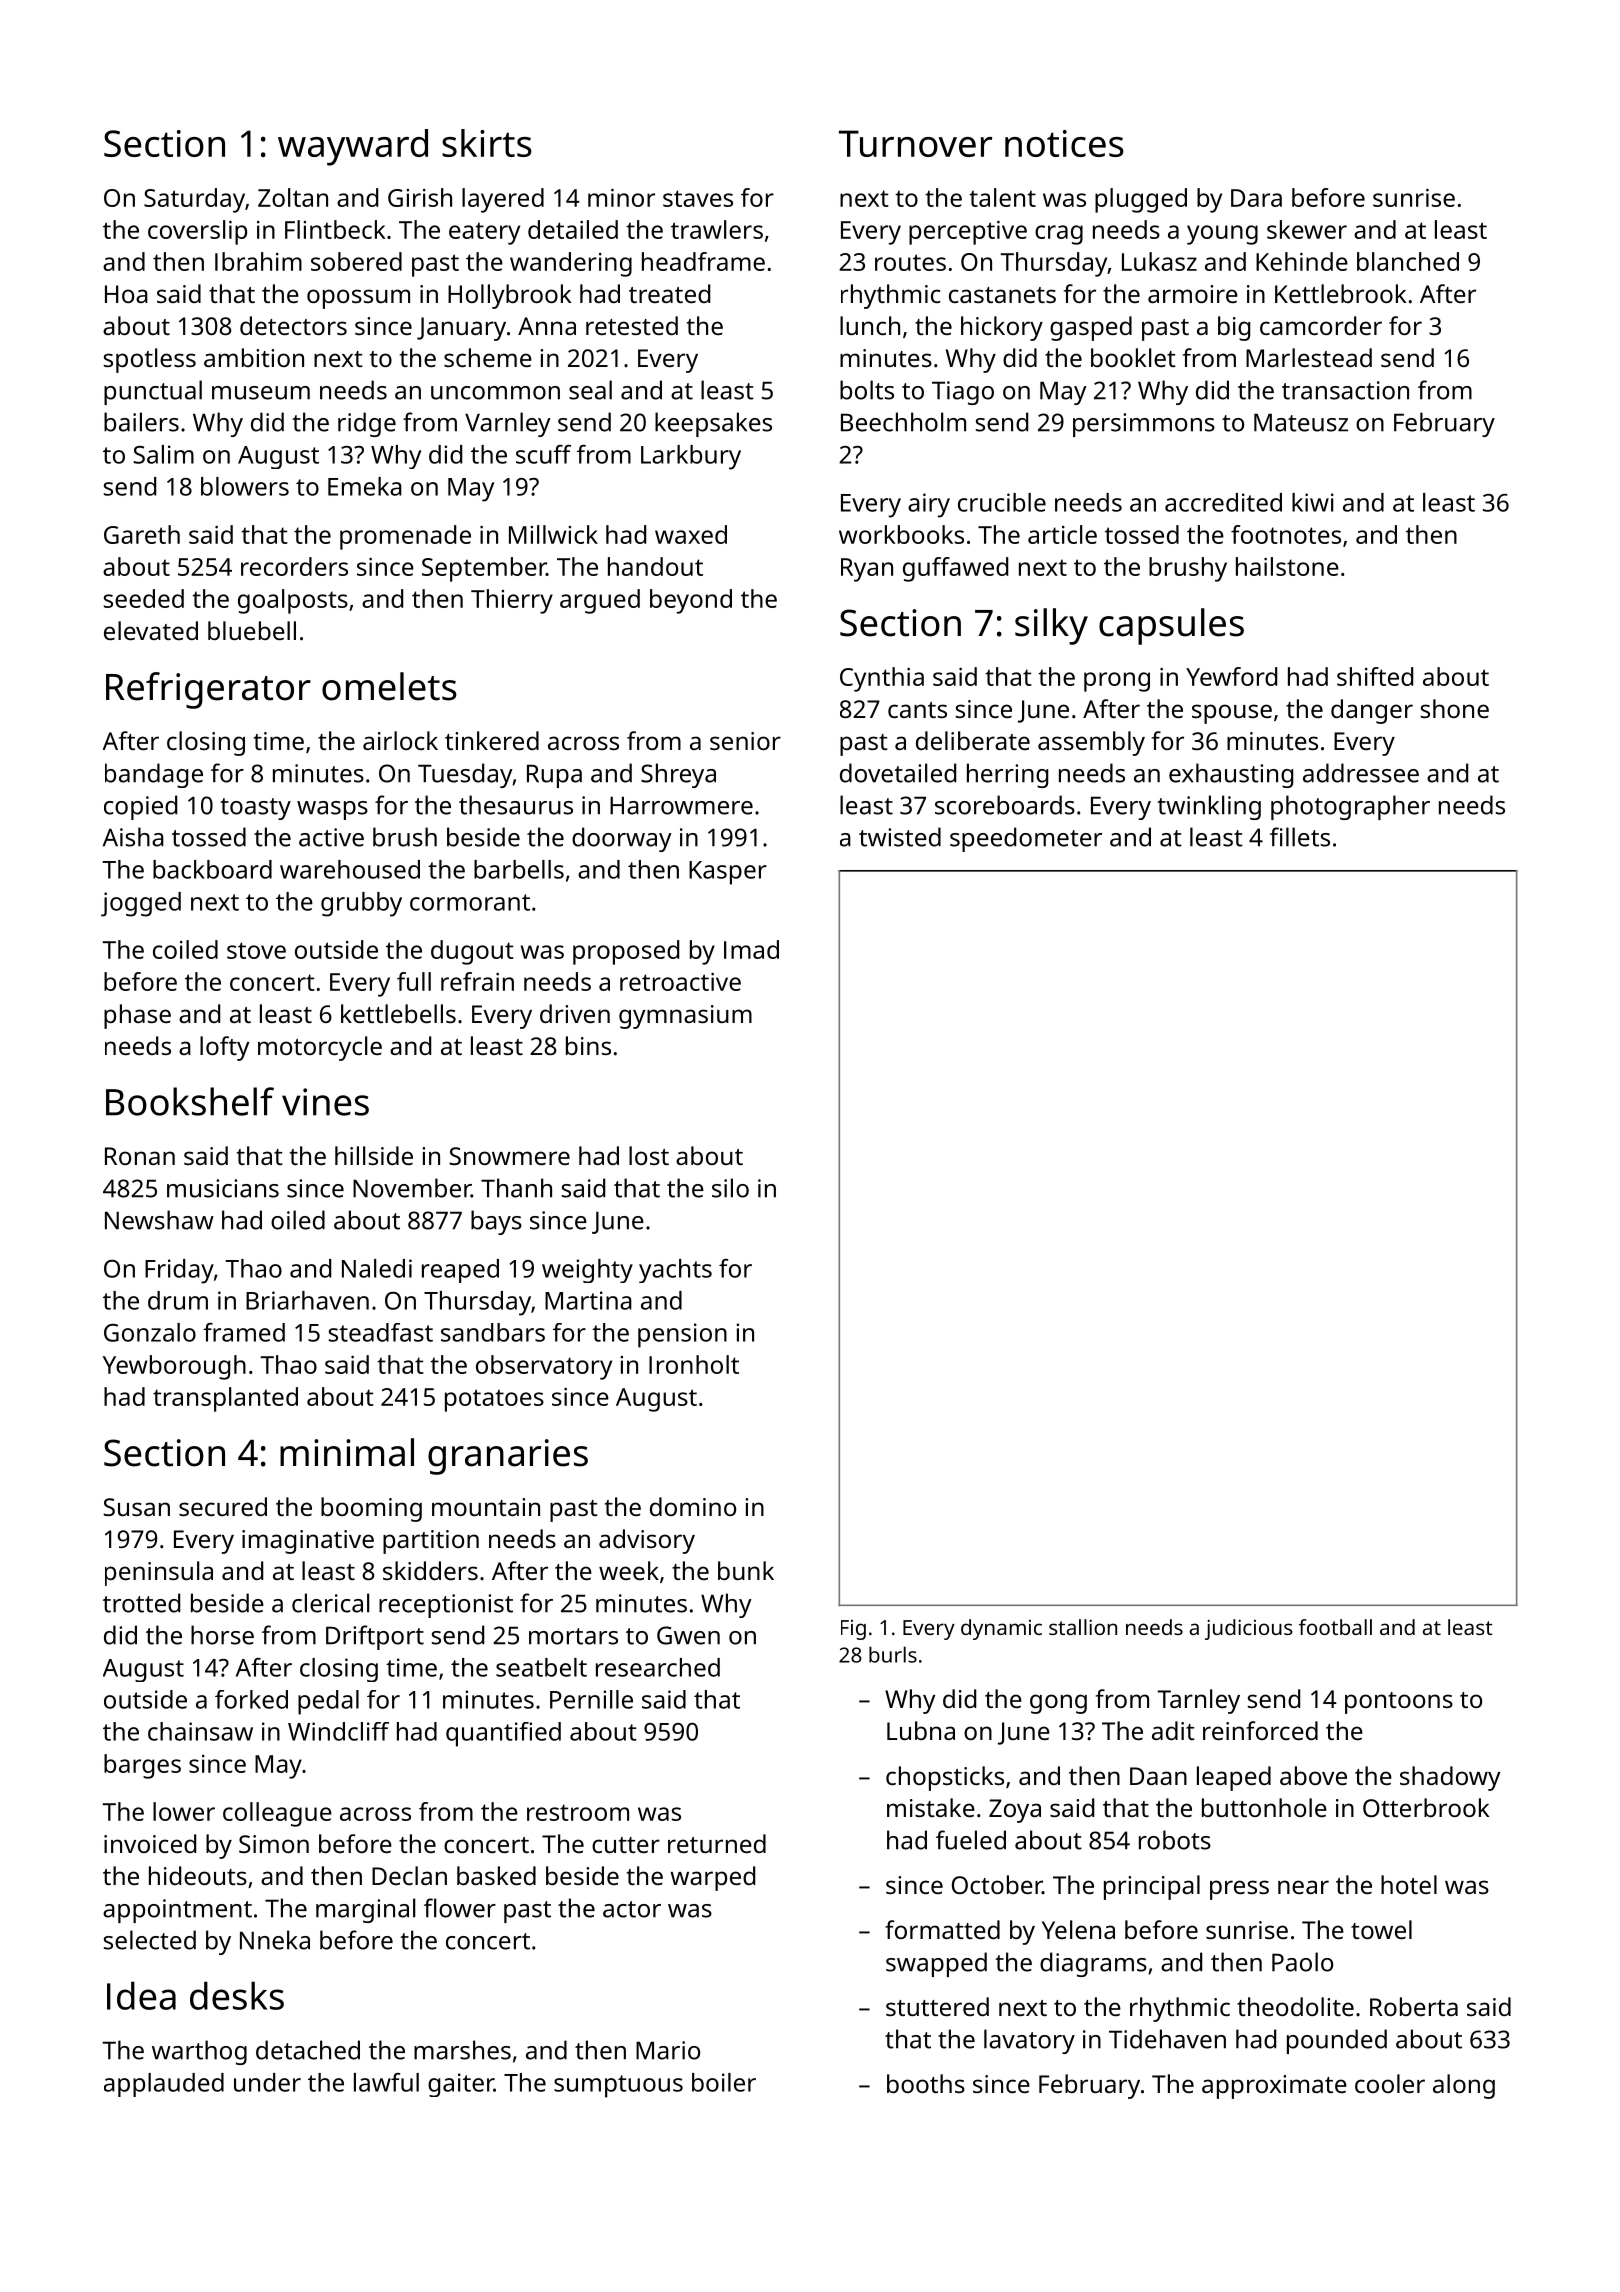  What do you see at coordinates (997, 1884) in the page?
I see `October` at bounding box center [997, 1884].
